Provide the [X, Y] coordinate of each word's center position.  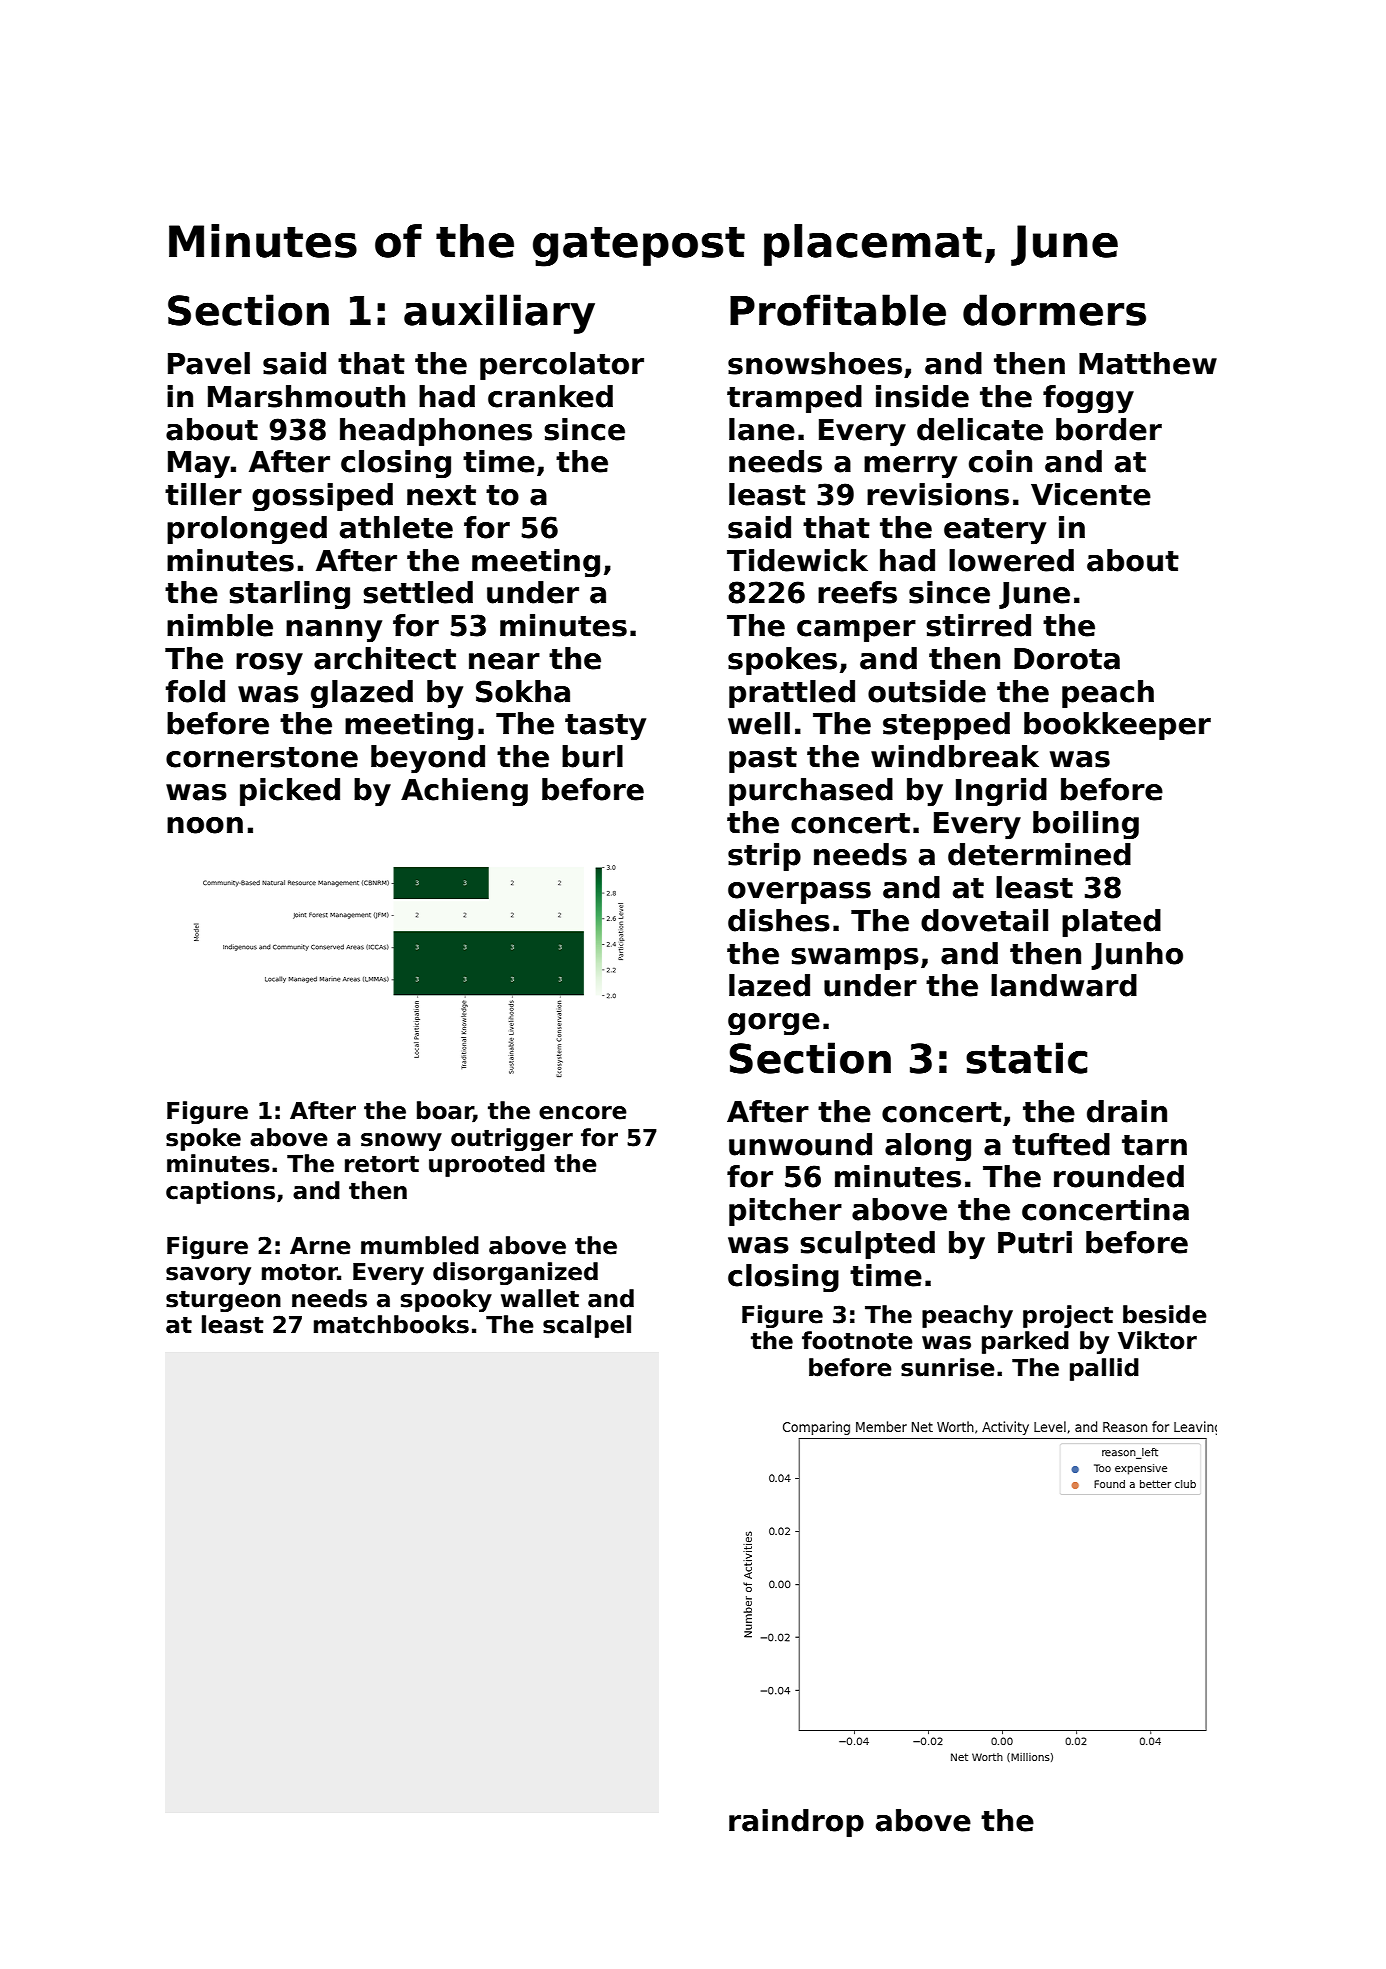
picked [290, 792]
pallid [1104, 1369]
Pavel [209, 363]
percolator [562, 366]
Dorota [1067, 659]
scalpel [587, 1326]
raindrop [796, 1823]
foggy [1088, 399]
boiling [1086, 825]
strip [764, 857]
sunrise [948, 1367]
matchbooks [391, 1324]
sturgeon [223, 1301]
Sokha [523, 691]
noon [205, 825]
